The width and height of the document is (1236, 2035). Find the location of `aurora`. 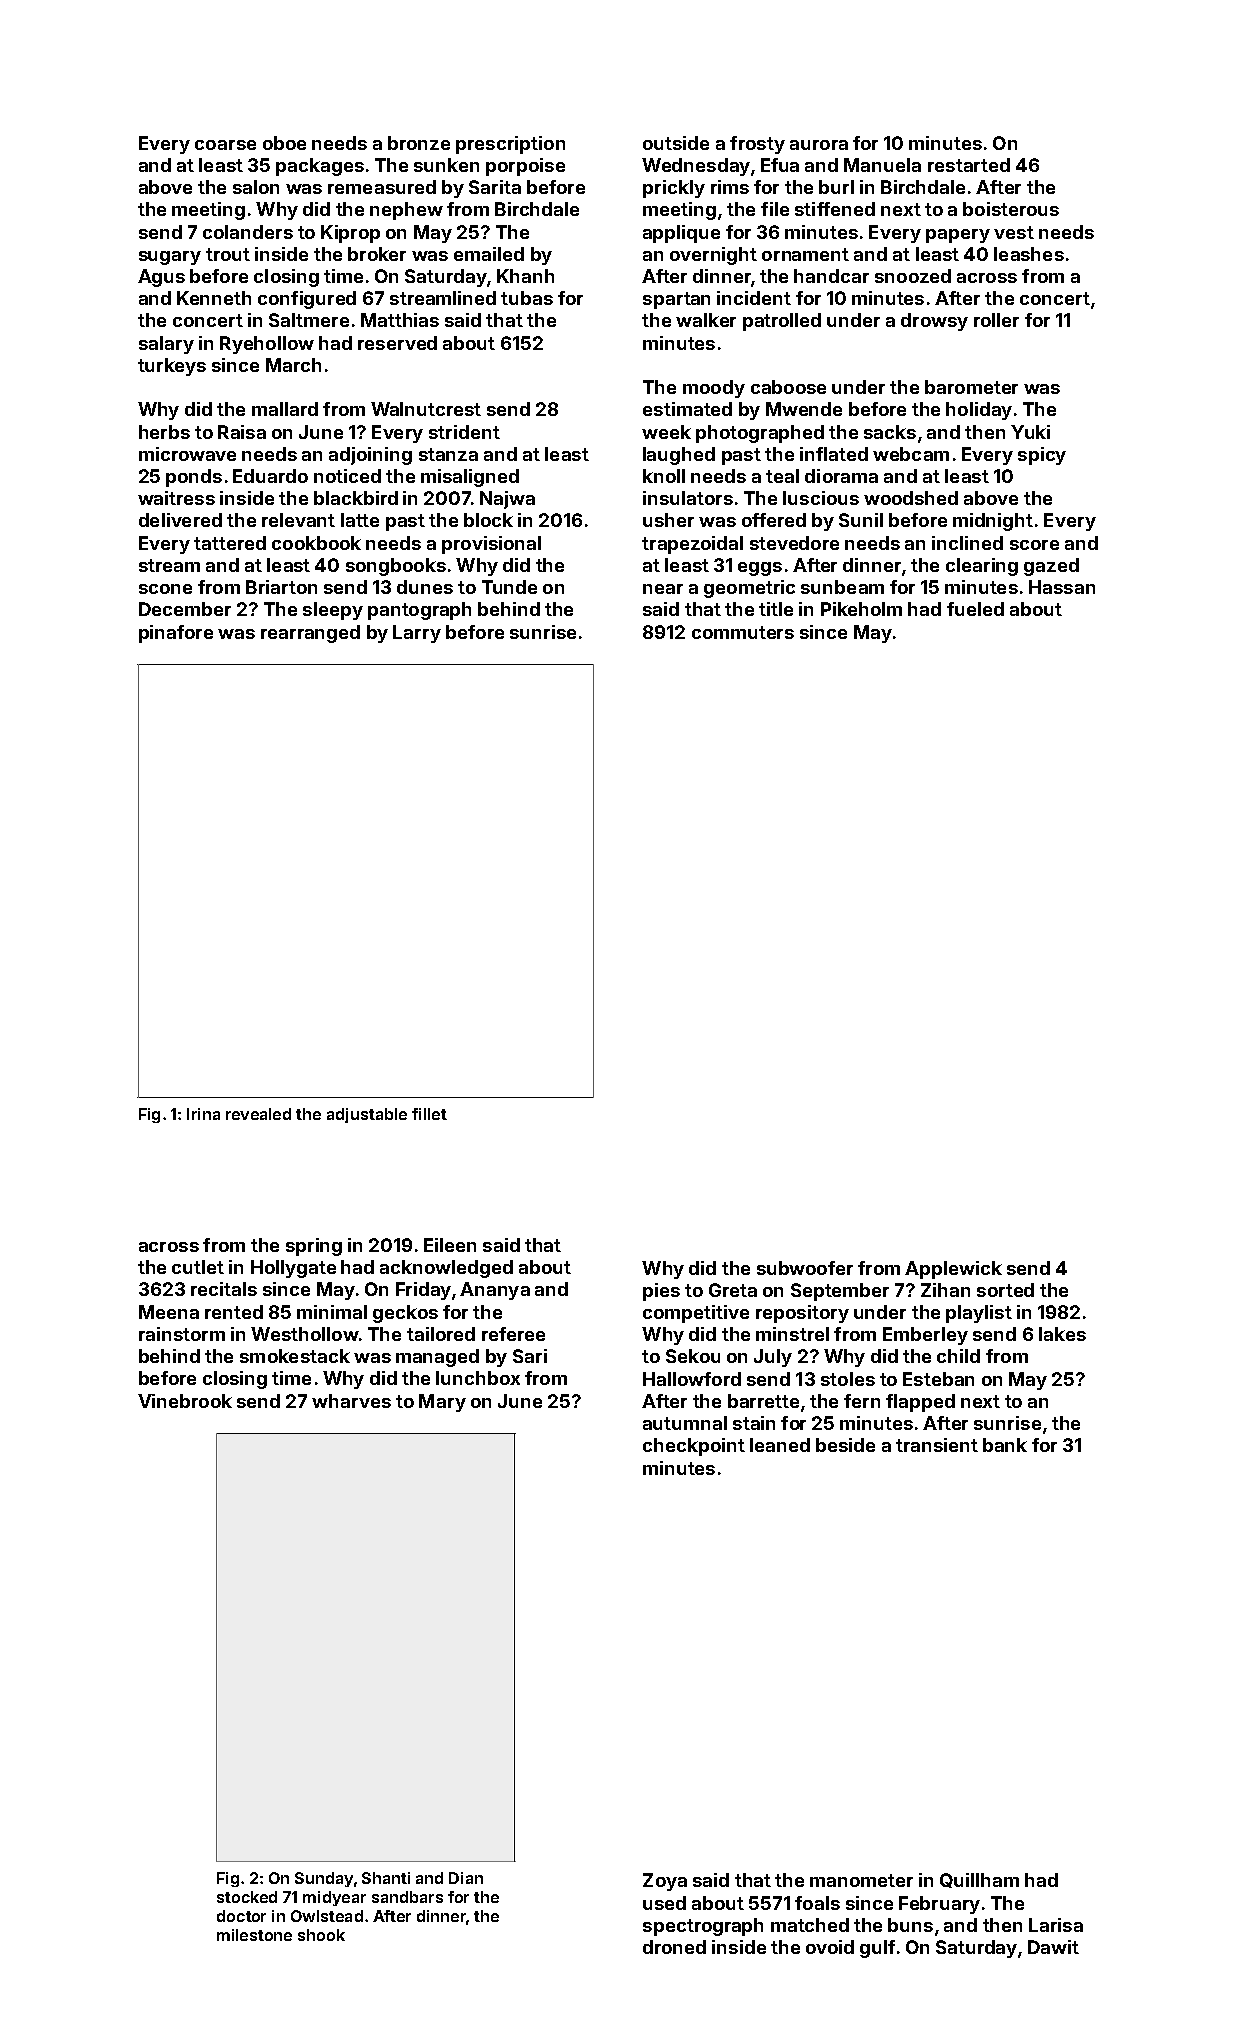

aurora is located at coordinates (819, 145).
